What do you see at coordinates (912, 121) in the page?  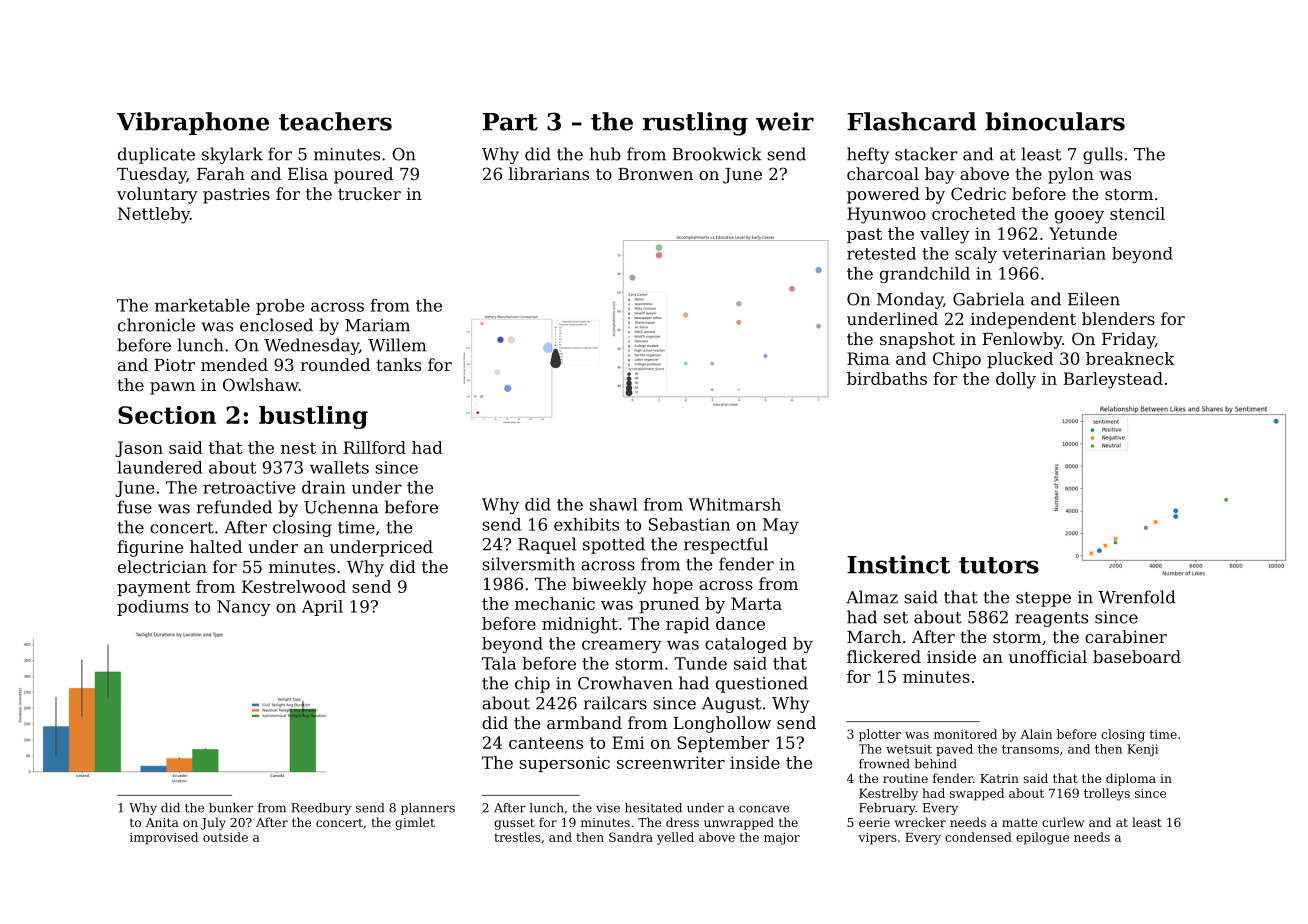 I see `Flashcard` at bounding box center [912, 121].
